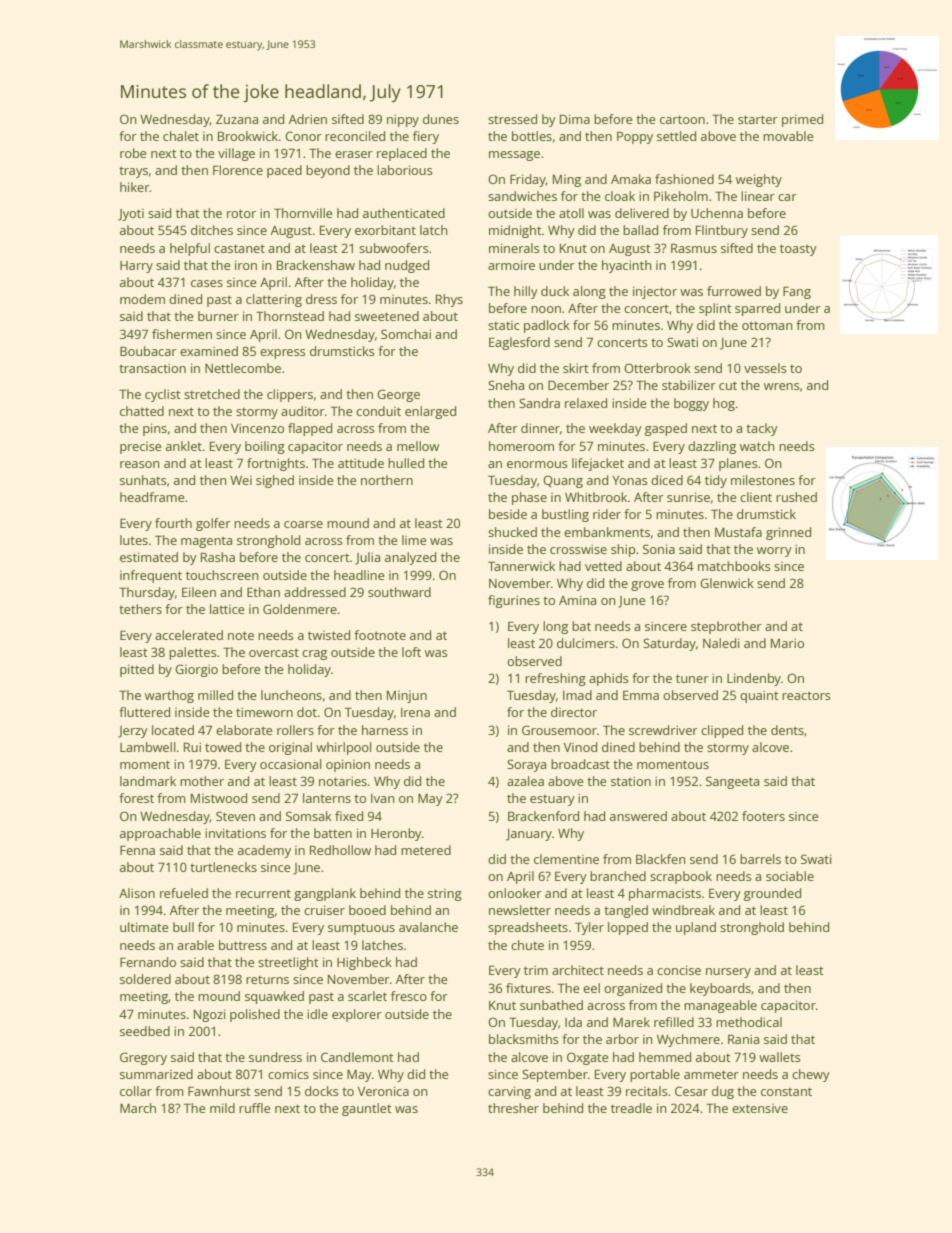  Describe the element at coordinates (243, 368) in the image. I see `Nettlecombe` at that location.
